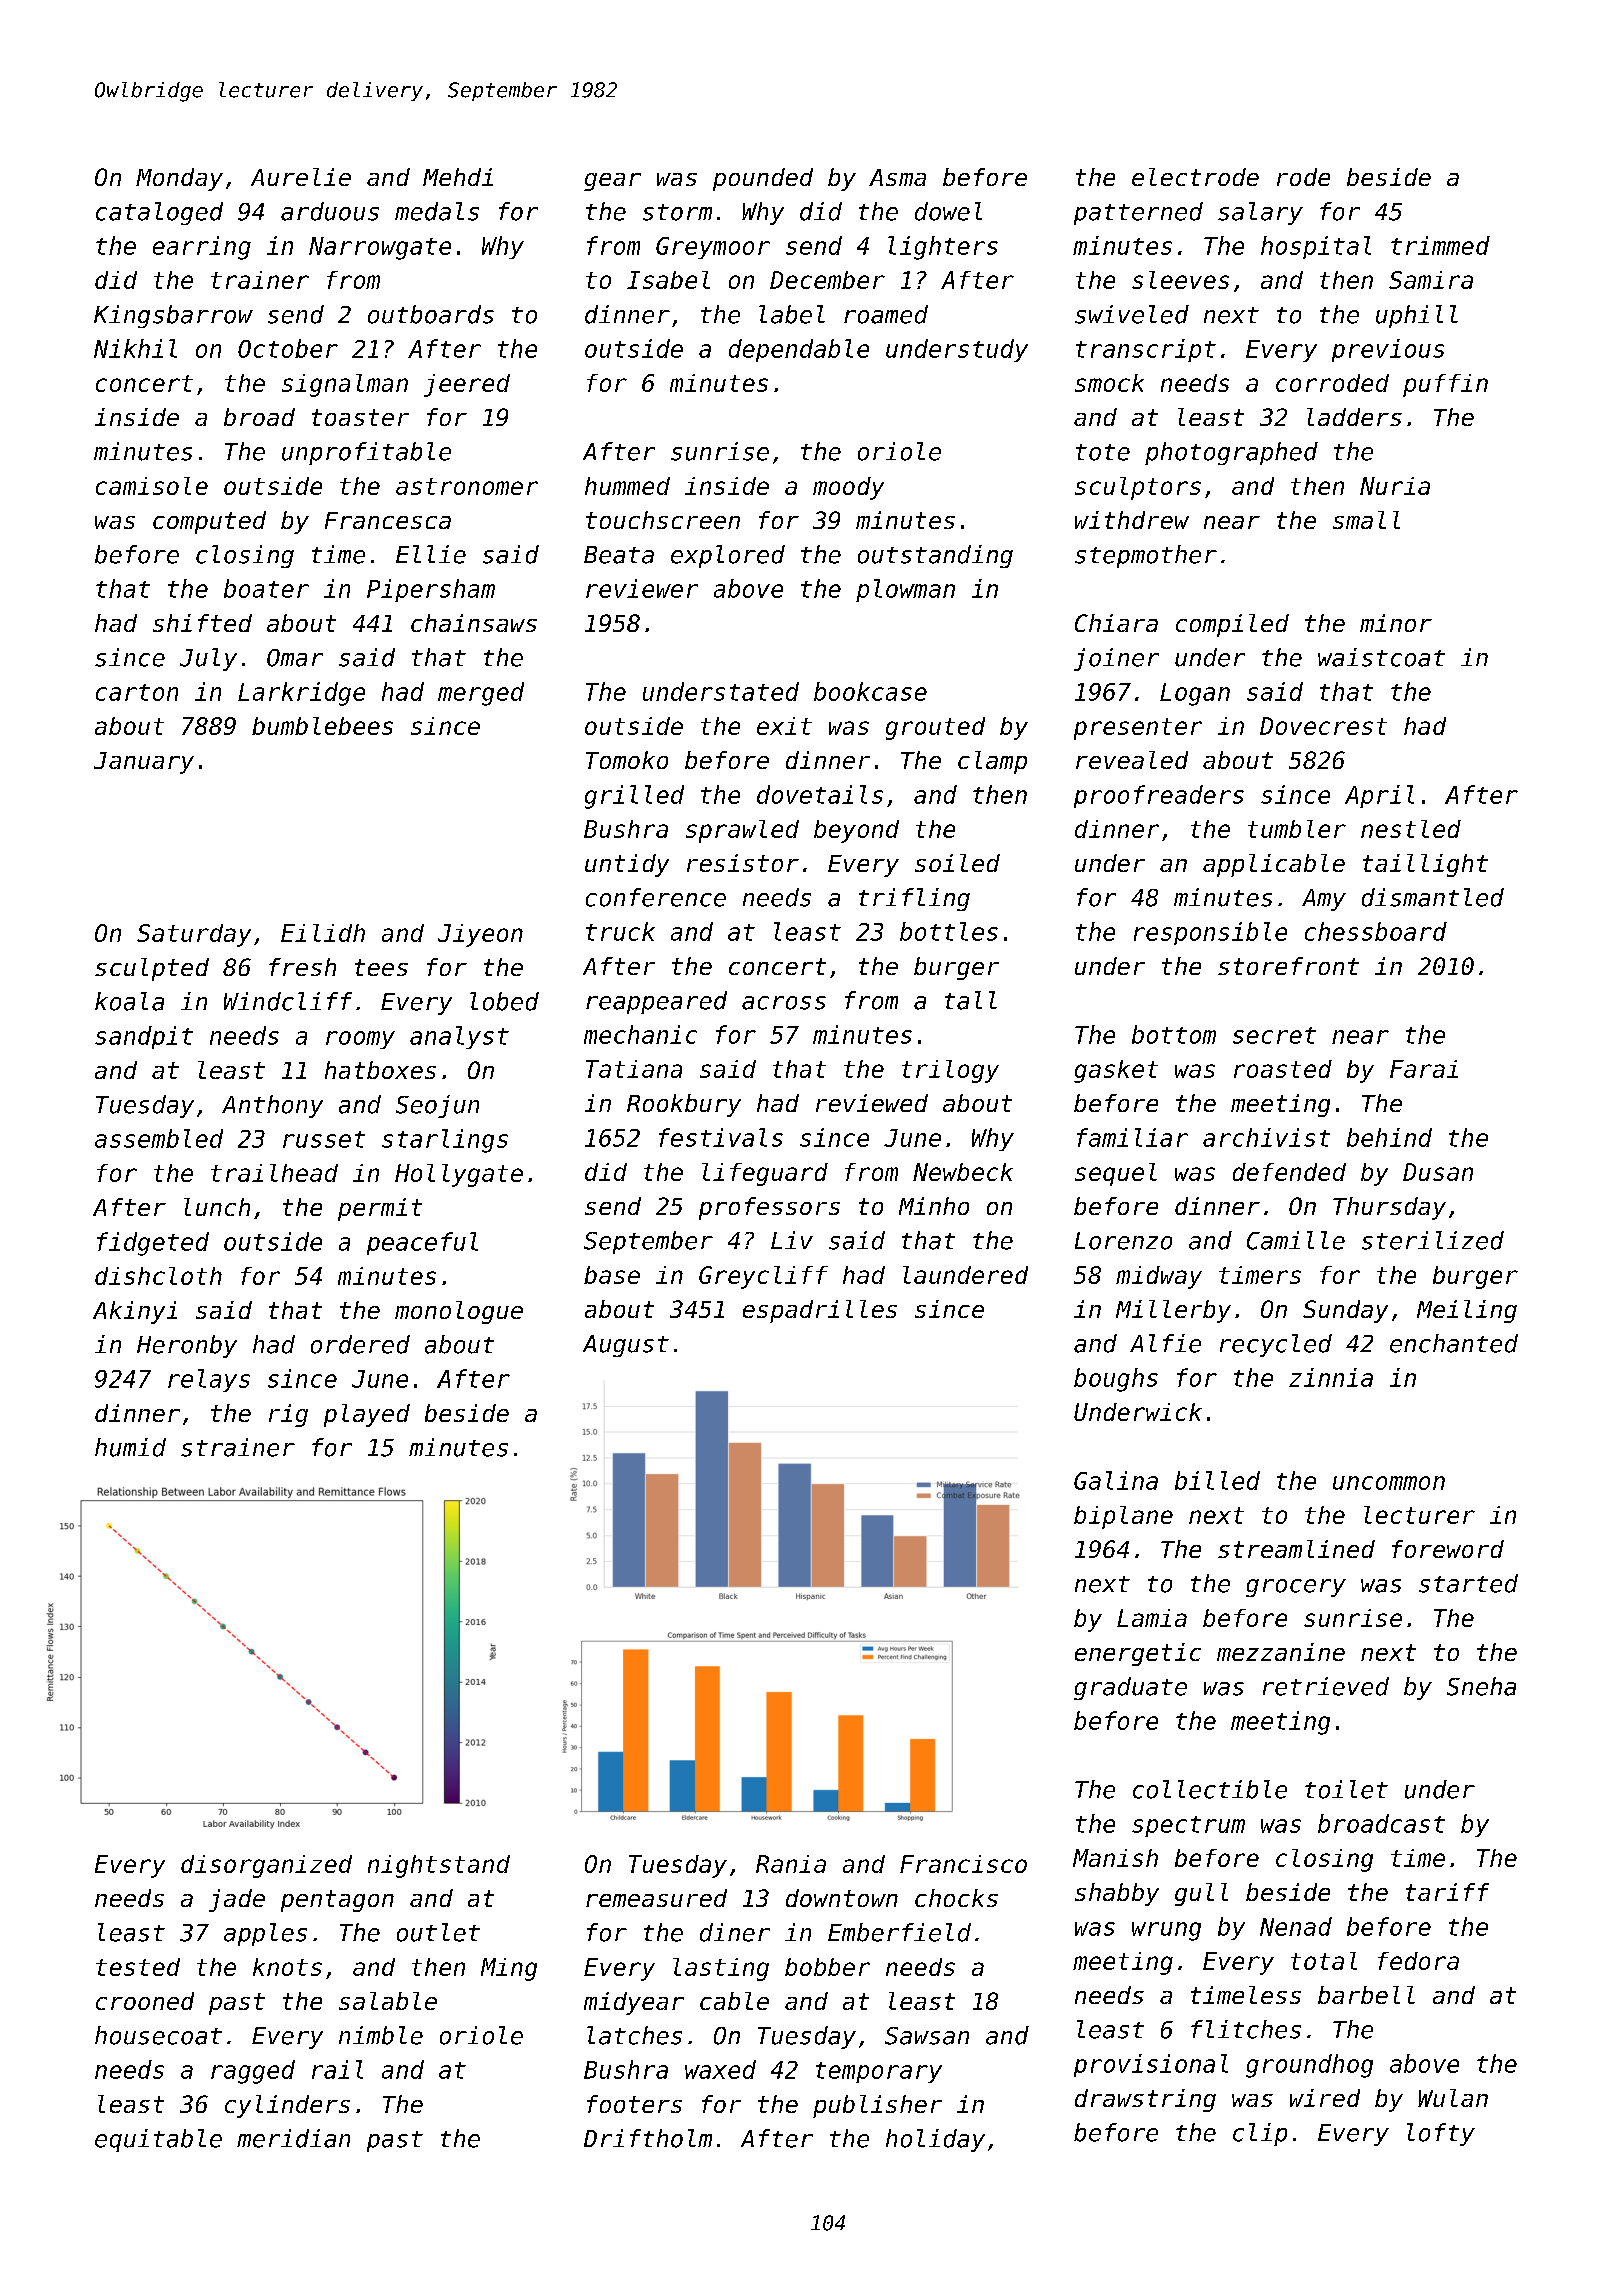  Describe the element at coordinates (791, 1864) in the screenshot. I see `Rania` at that location.
